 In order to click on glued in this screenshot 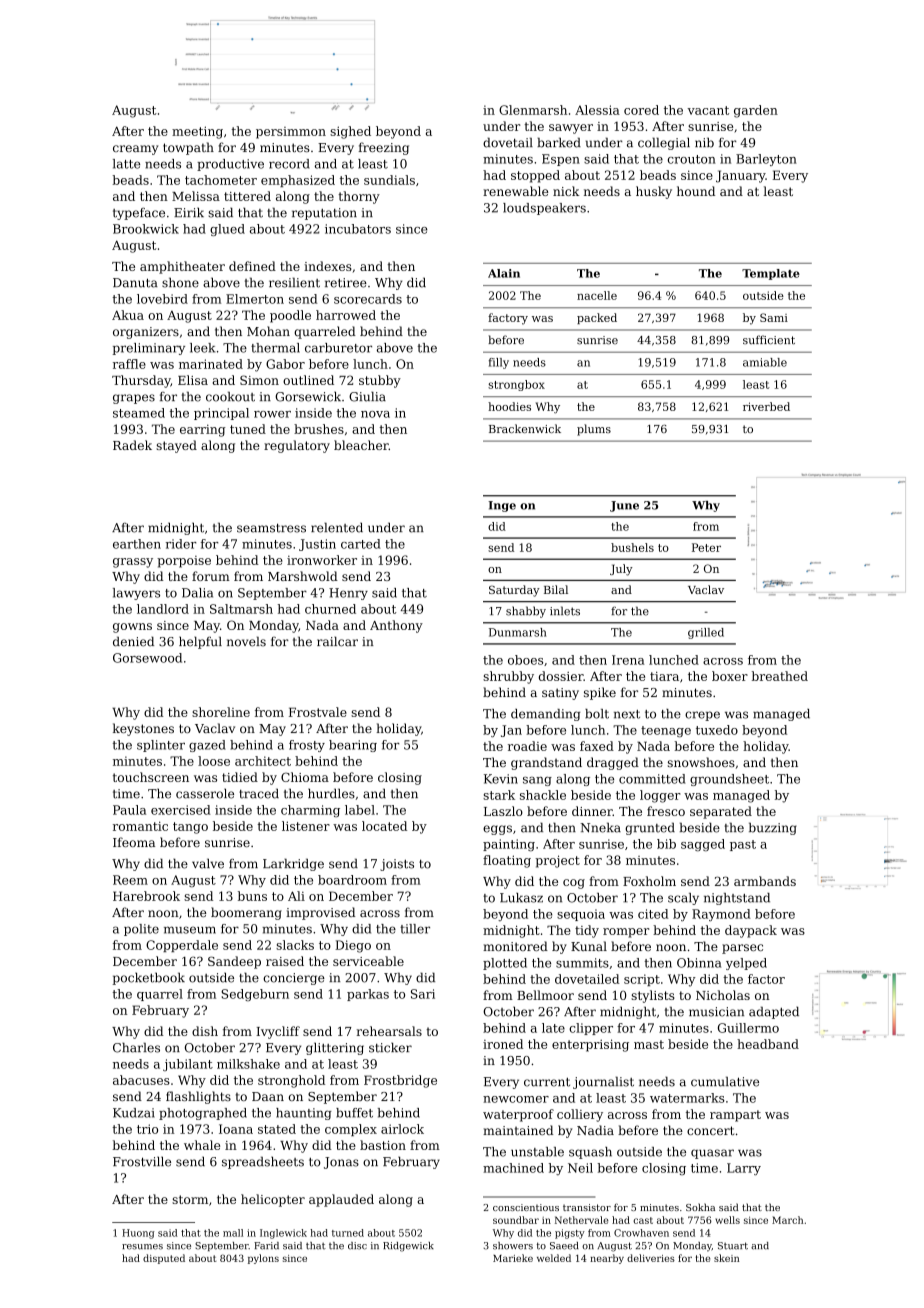, I will do `click(227, 230)`.
